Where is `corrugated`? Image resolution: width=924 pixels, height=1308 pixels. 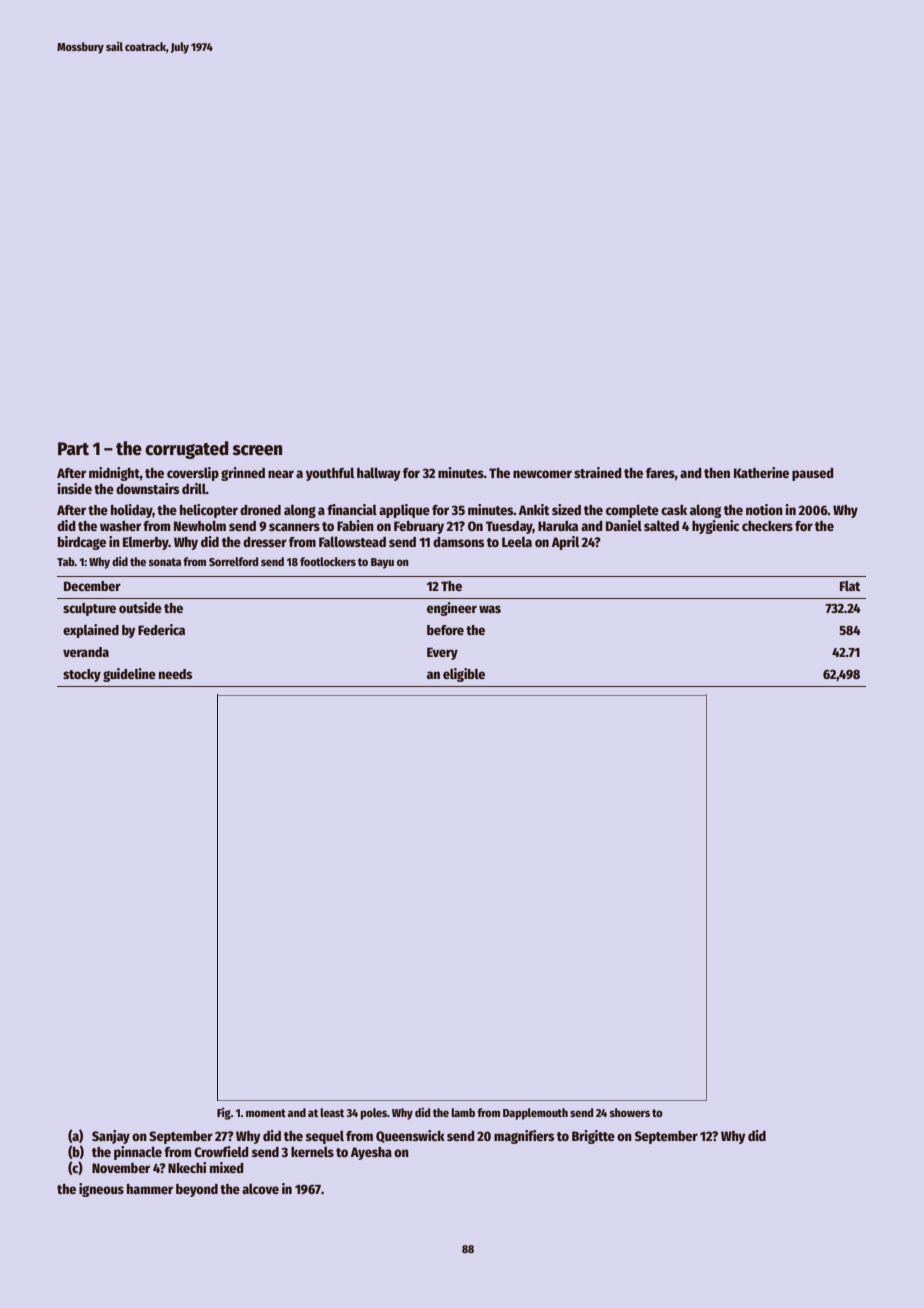 corrugated is located at coordinates (187, 450).
